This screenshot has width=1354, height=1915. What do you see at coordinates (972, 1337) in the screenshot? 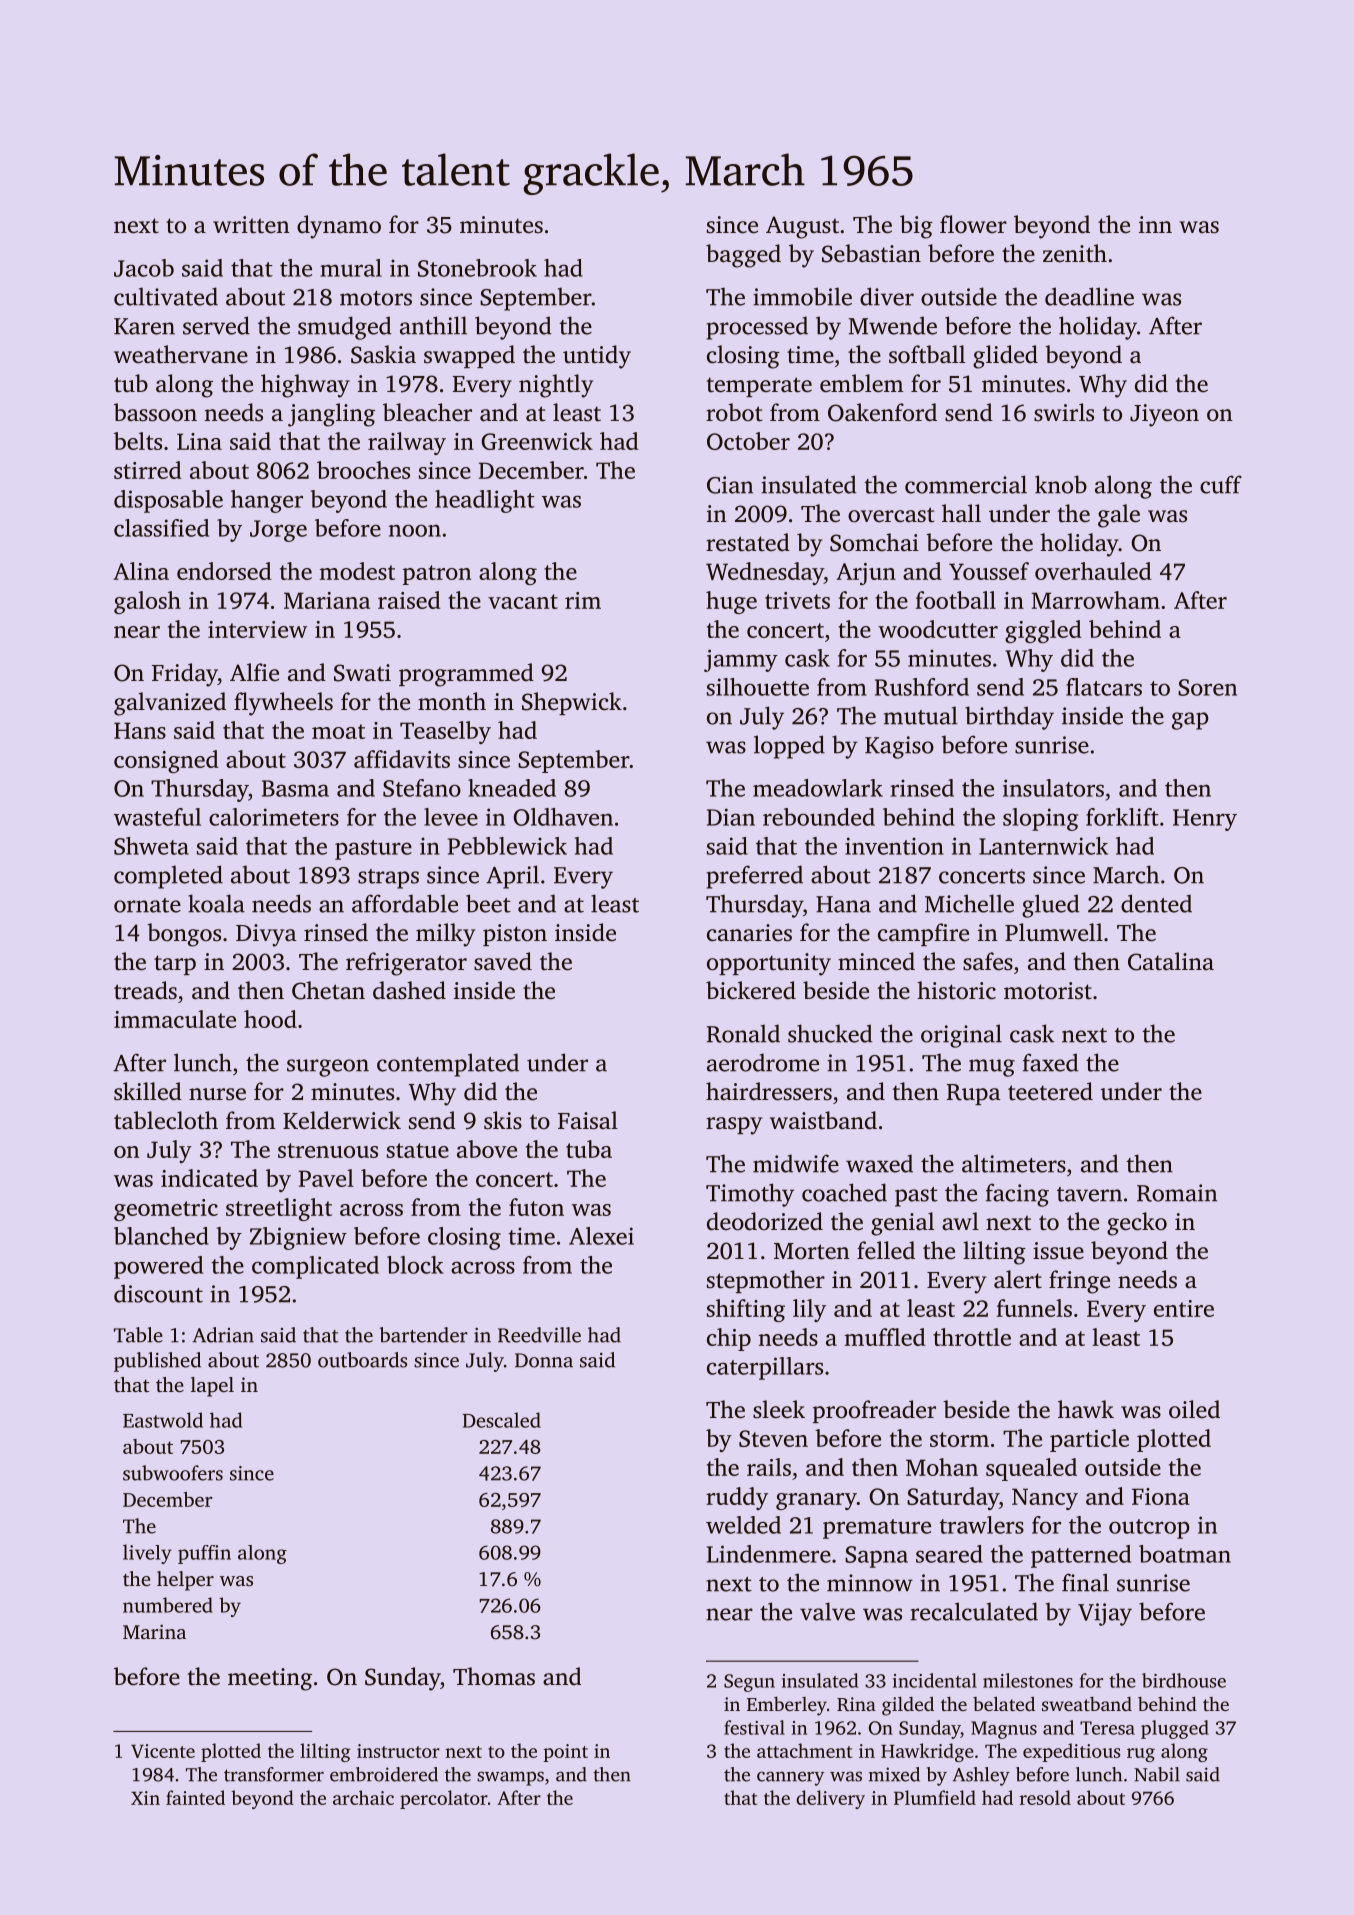
I see `throttle` at bounding box center [972, 1337].
